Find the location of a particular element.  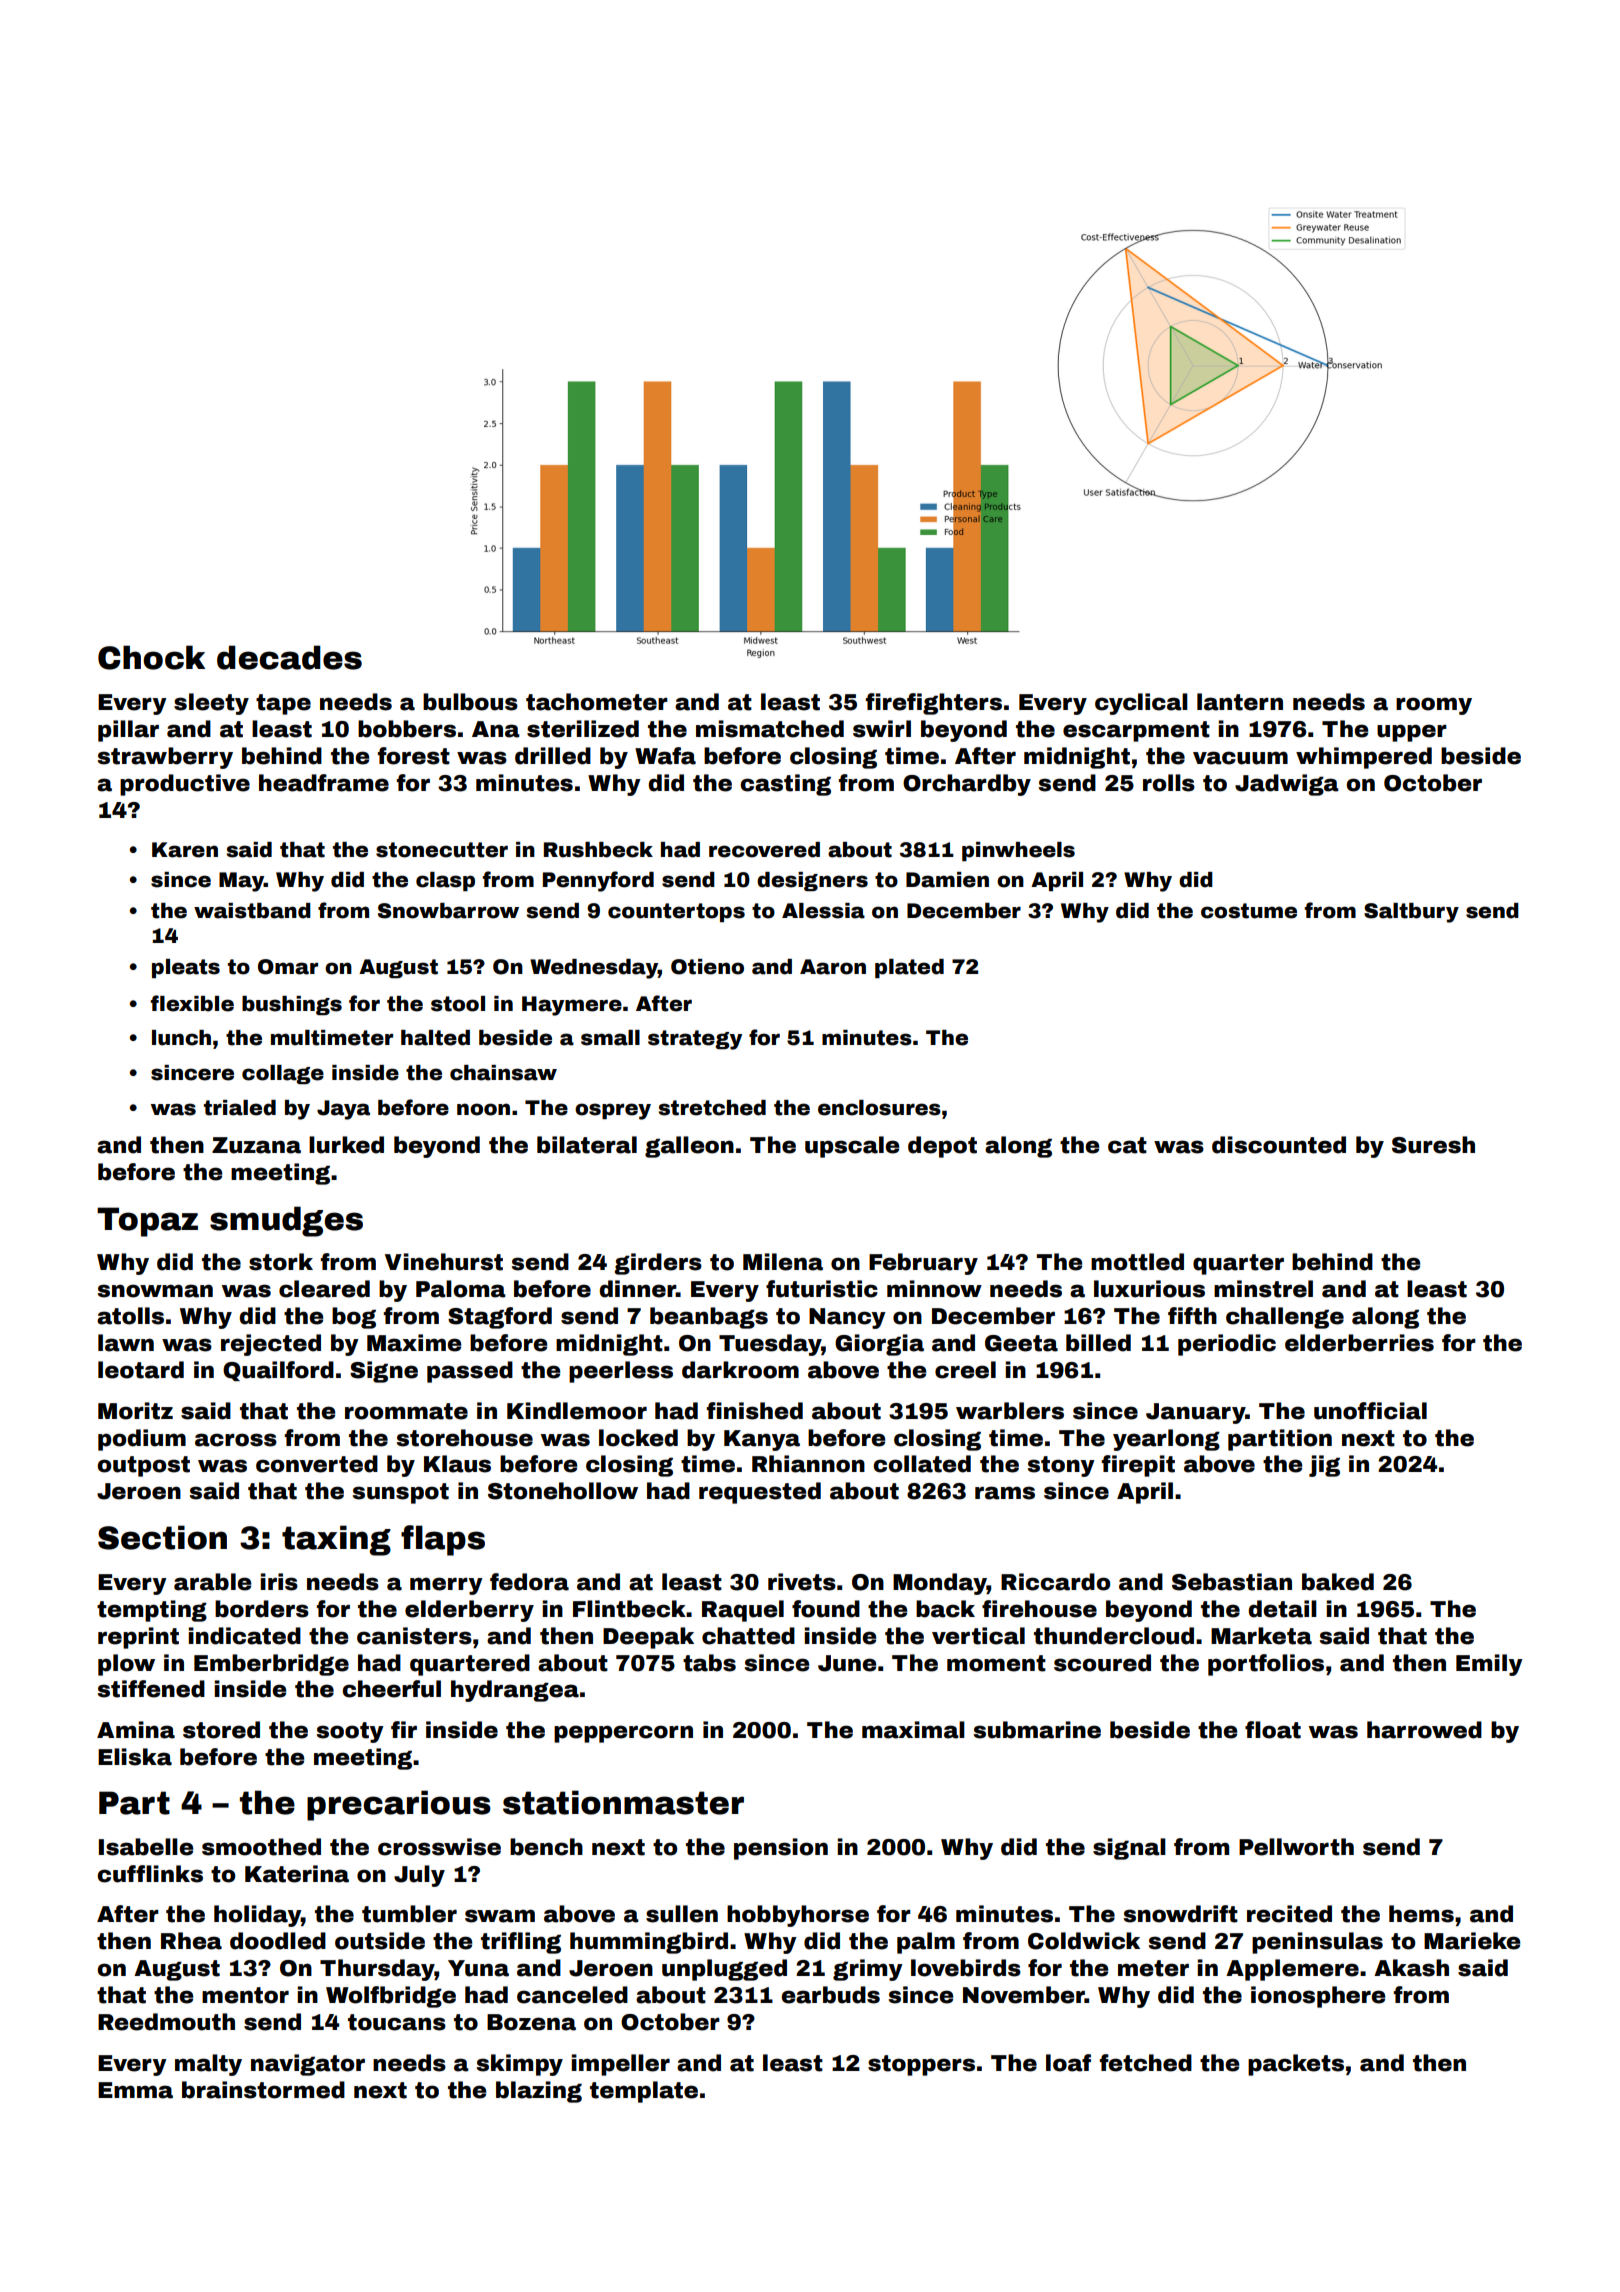

bulbous is located at coordinates (470, 702).
